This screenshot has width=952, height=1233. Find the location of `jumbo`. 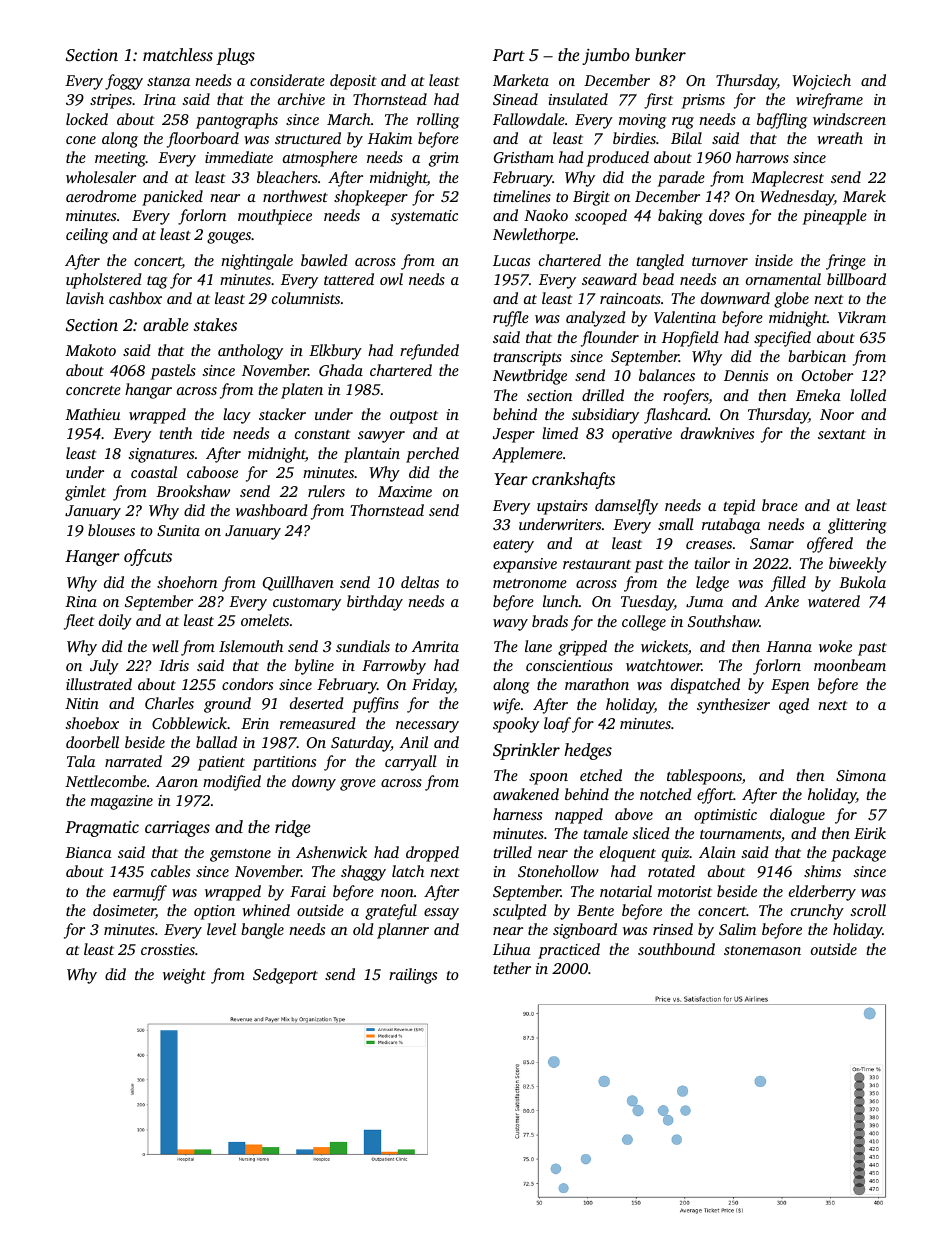

jumbo is located at coordinates (606, 56).
